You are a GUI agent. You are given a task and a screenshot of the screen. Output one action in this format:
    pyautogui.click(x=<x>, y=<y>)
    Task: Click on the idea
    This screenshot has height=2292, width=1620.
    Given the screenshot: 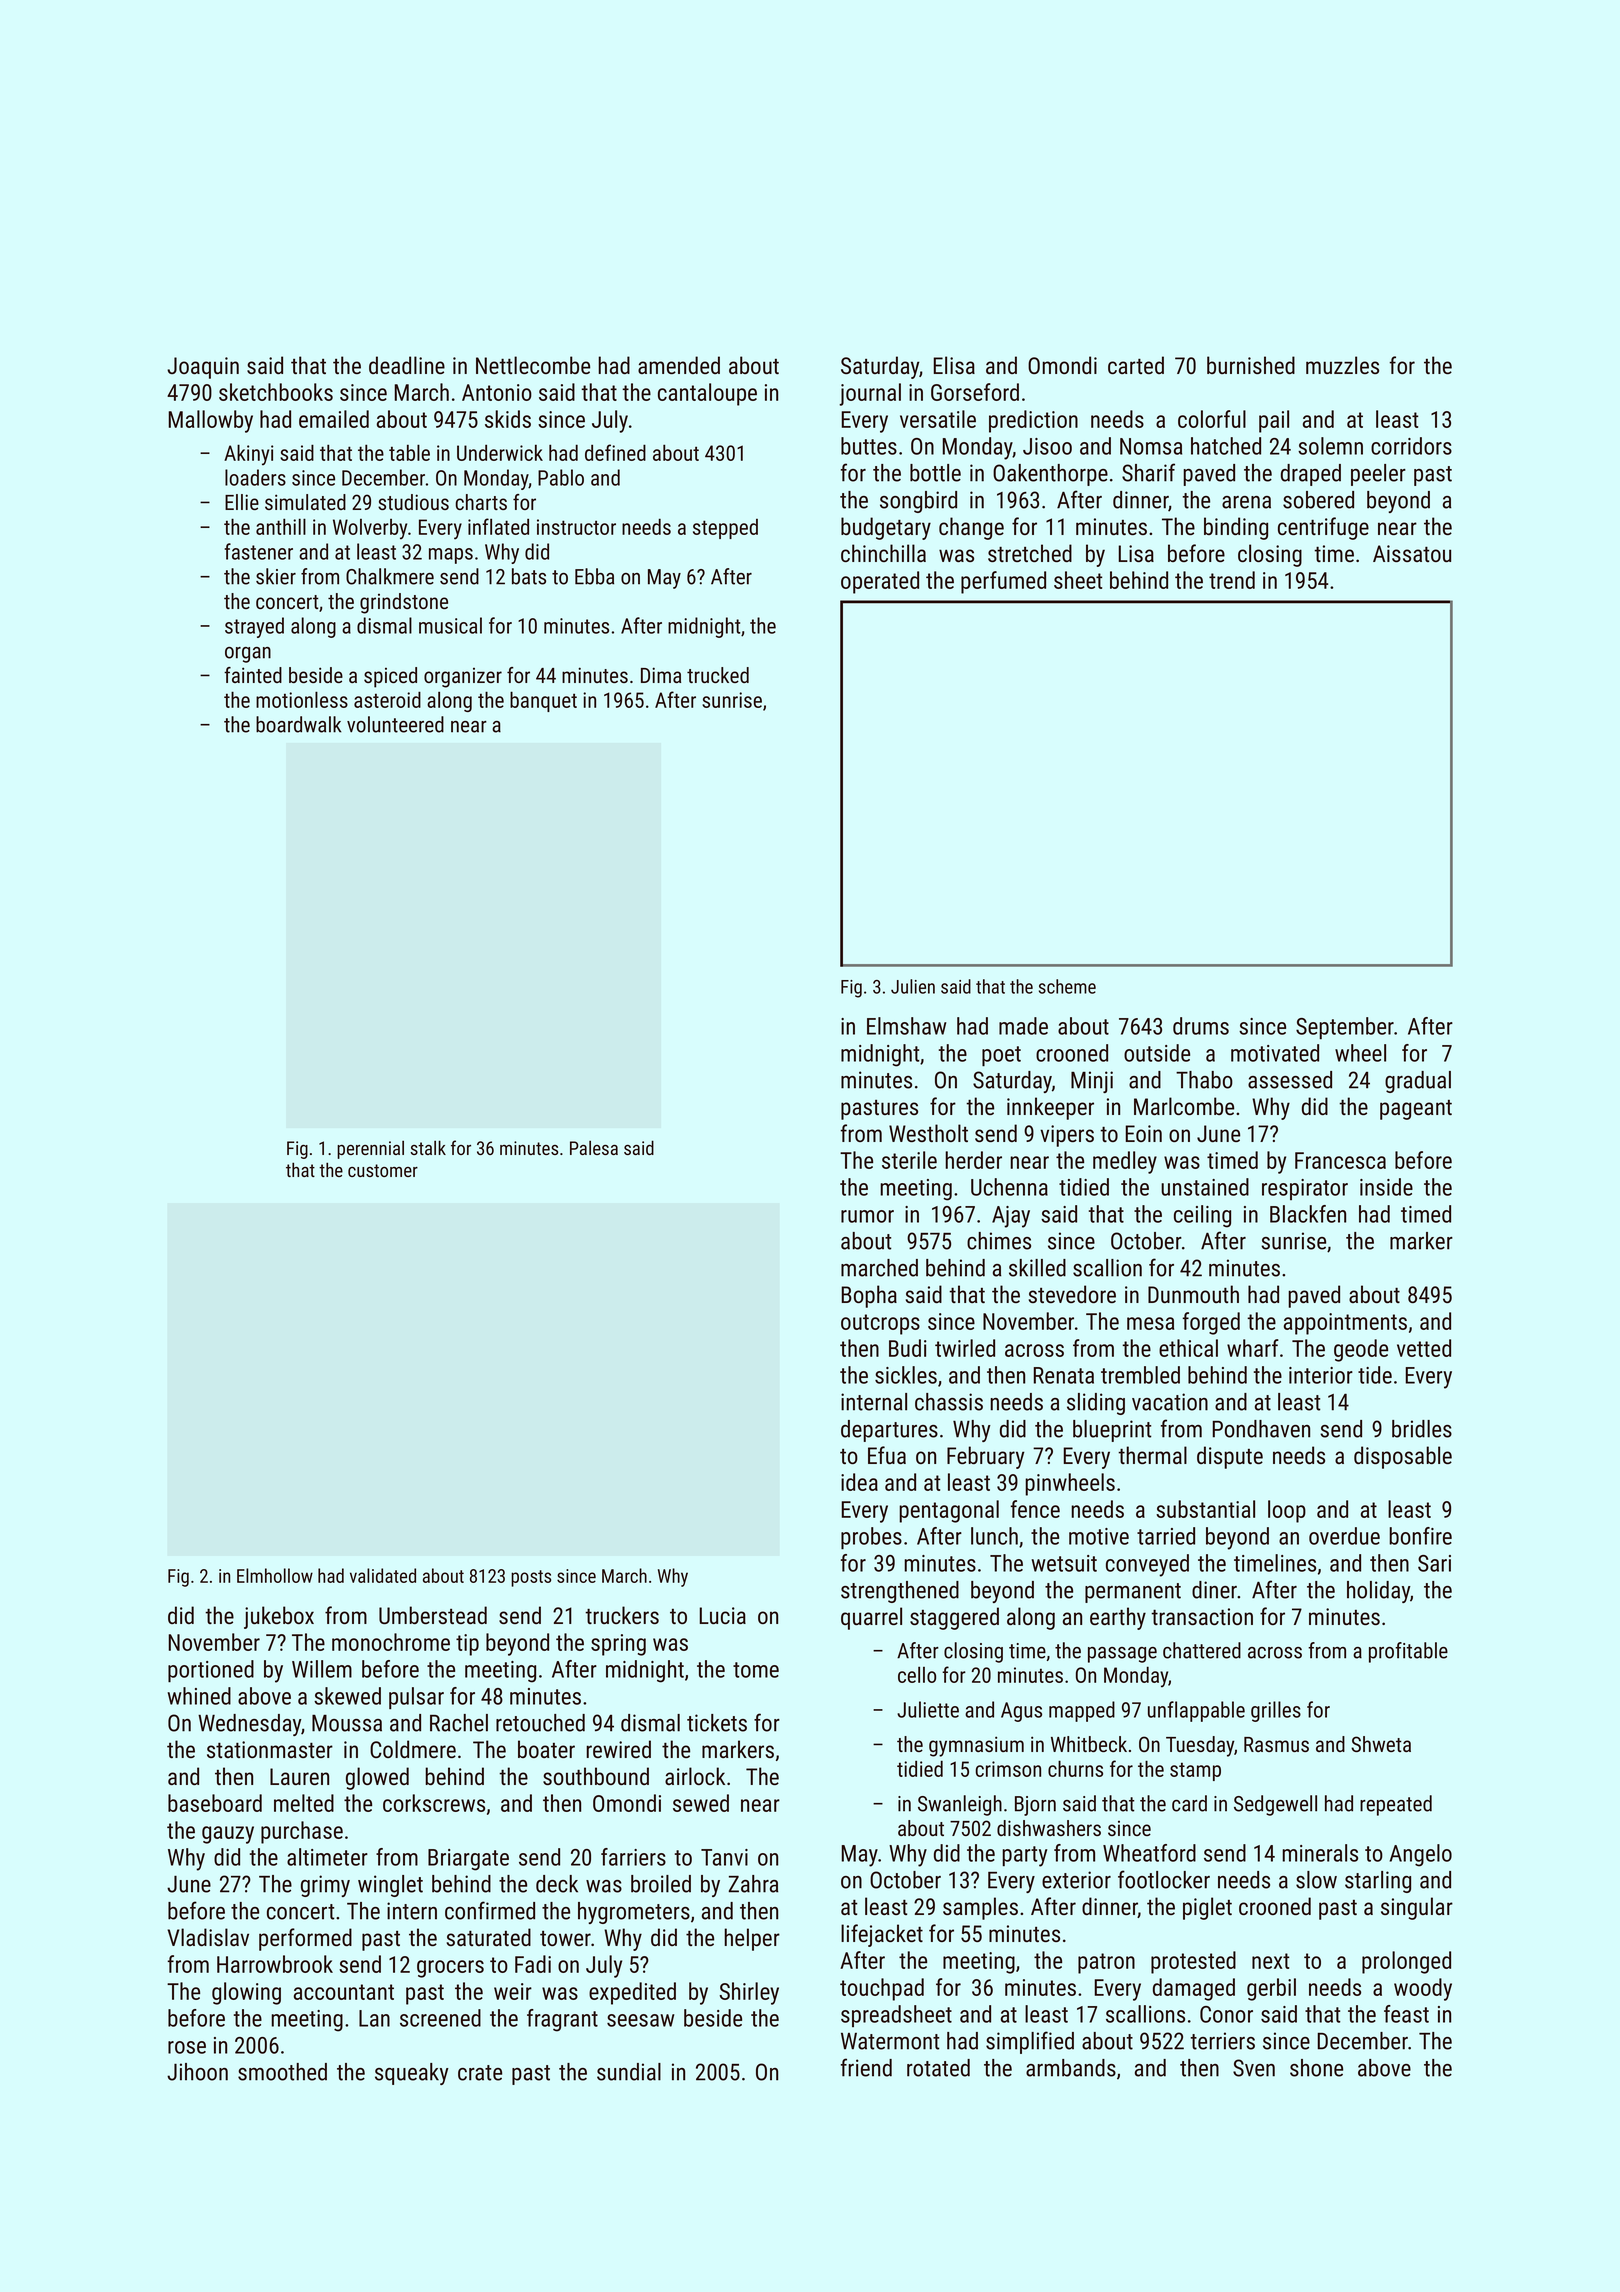 What is the action you would take?
    pyautogui.click(x=859, y=1482)
